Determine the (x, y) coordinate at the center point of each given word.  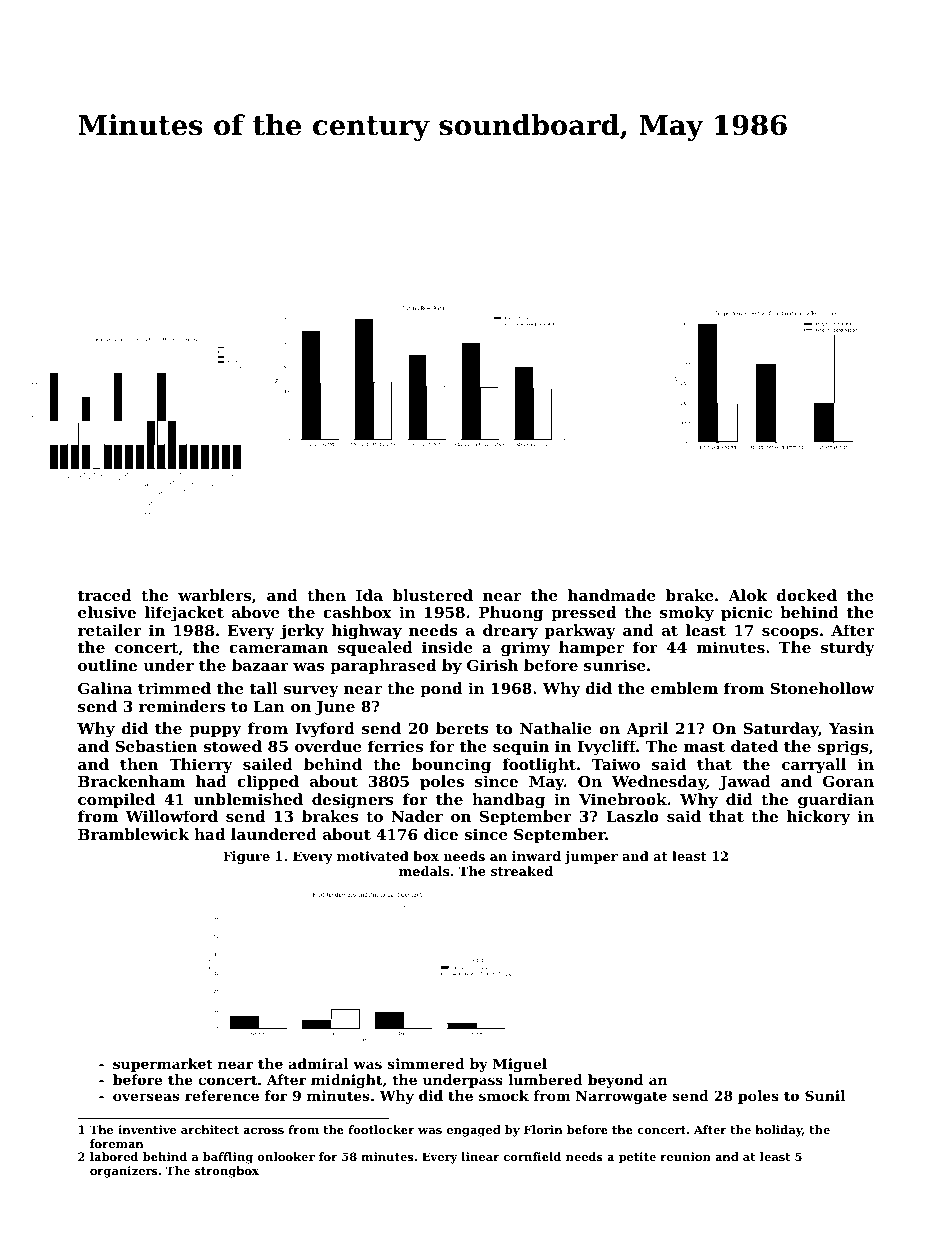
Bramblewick (133, 834)
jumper (591, 857)
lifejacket (184, 614)
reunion (685, 1156)
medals (424, 871)
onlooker (286, 1156)
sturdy (848, 649)
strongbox (227, 1172)
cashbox (357, 612)
